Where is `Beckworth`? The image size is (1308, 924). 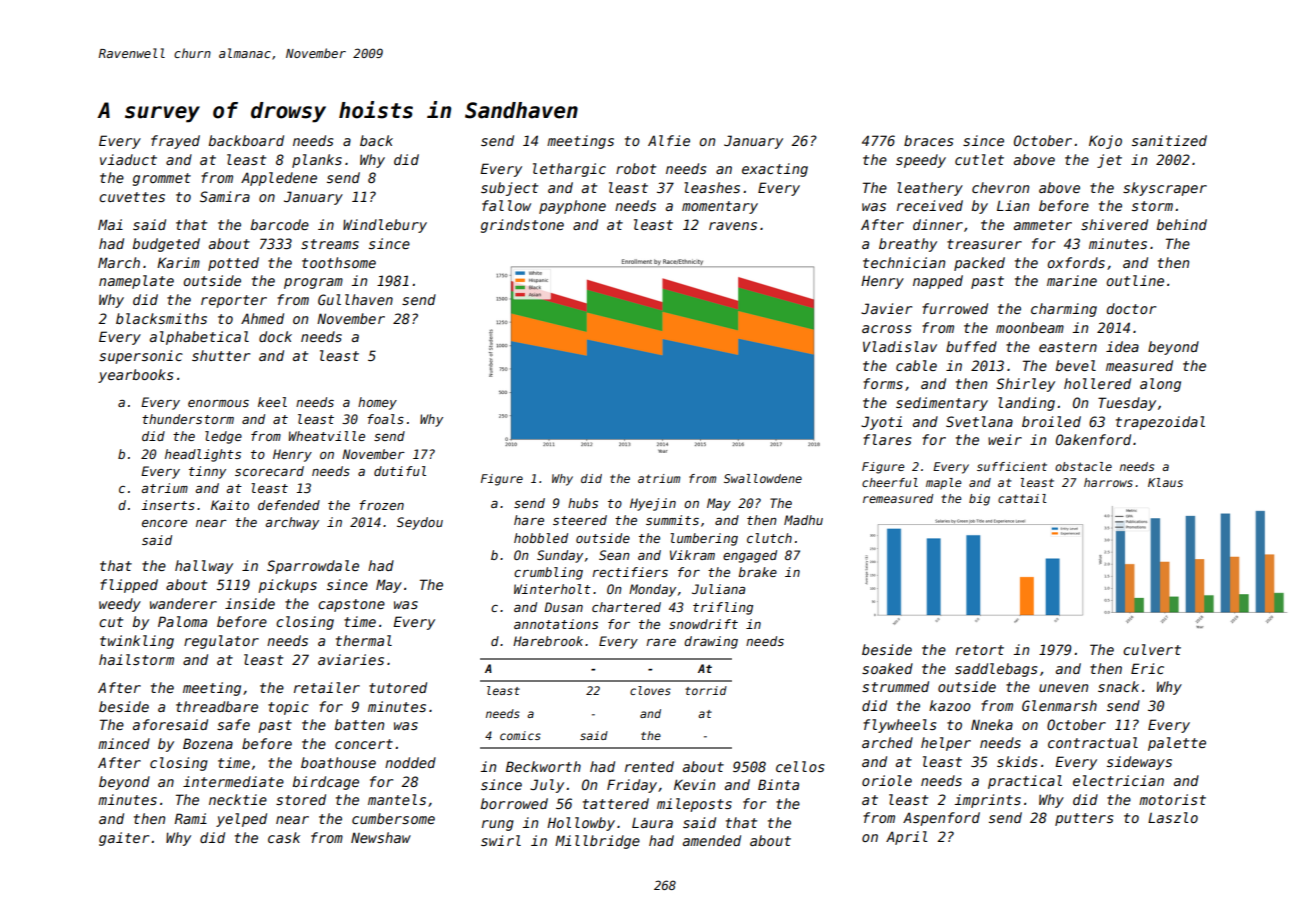 Beckworth is located at coordinates (543, 766).
